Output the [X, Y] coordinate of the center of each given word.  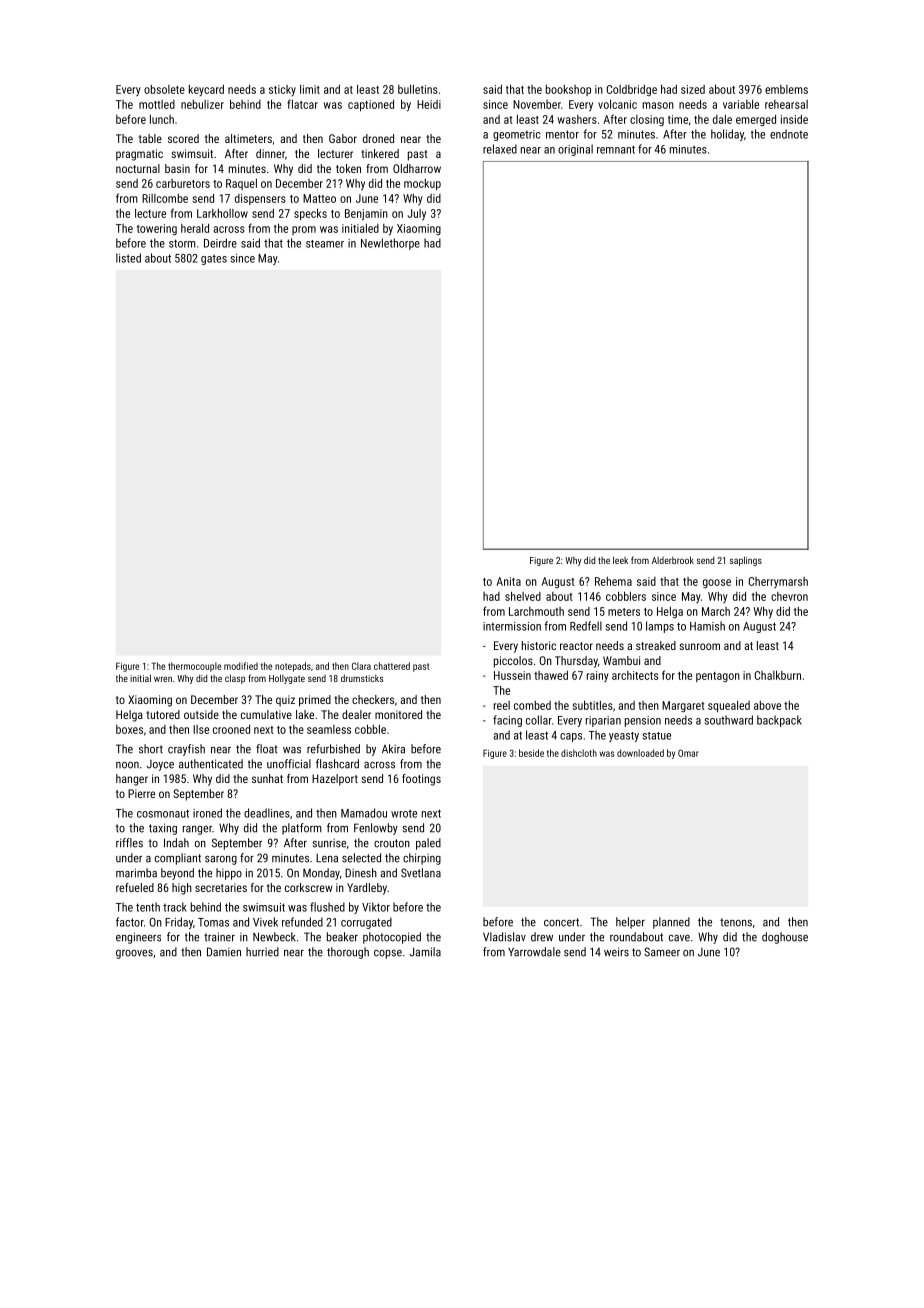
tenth [148, 907]
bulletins [418, 89]
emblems [786, 89]
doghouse [785, 938]
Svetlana [421, 873]
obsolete [164, 89]
